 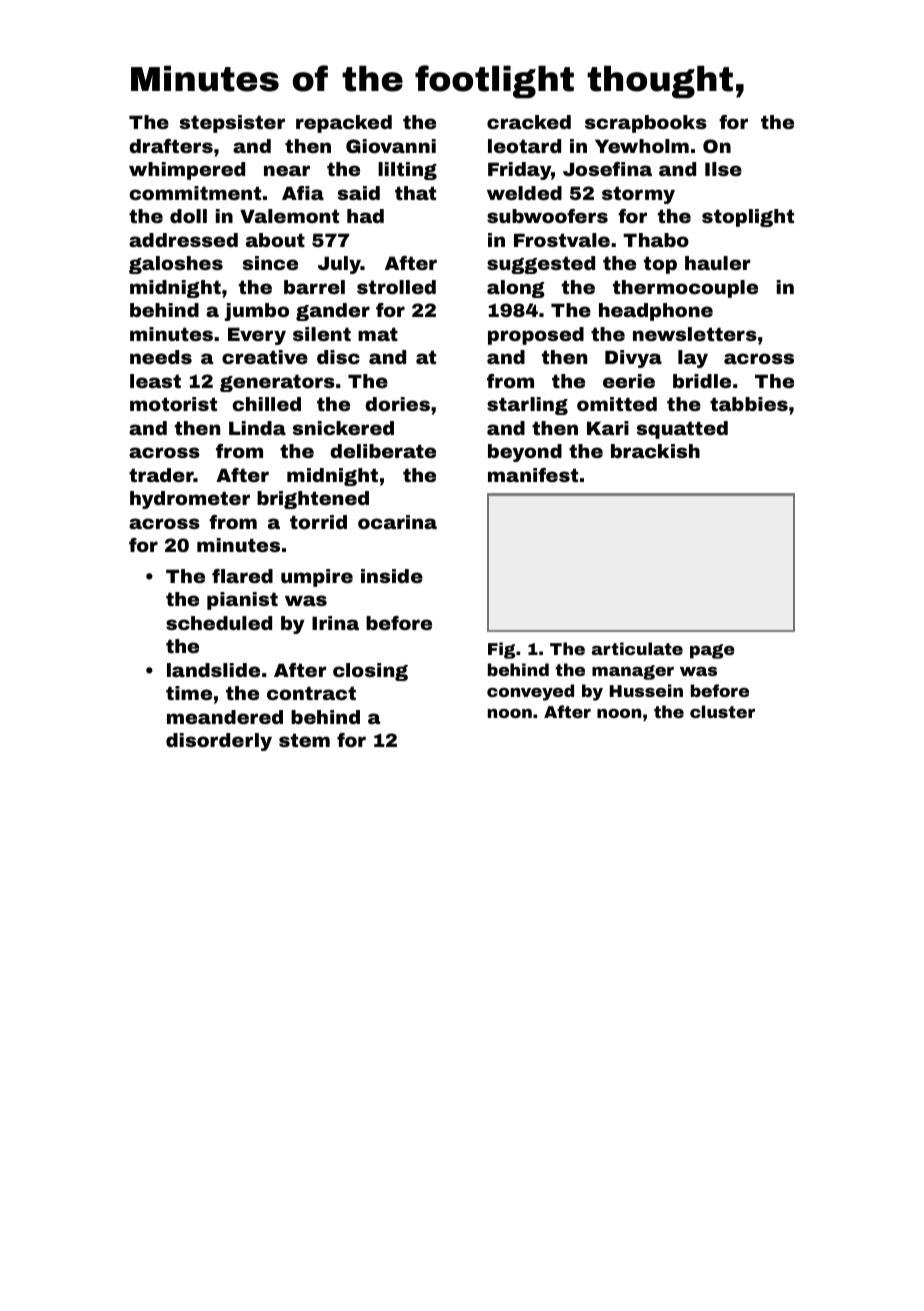 What do you see at coordinates (187, 171) in the page?
I see `whimpered` at bounding box center [187, 171].
